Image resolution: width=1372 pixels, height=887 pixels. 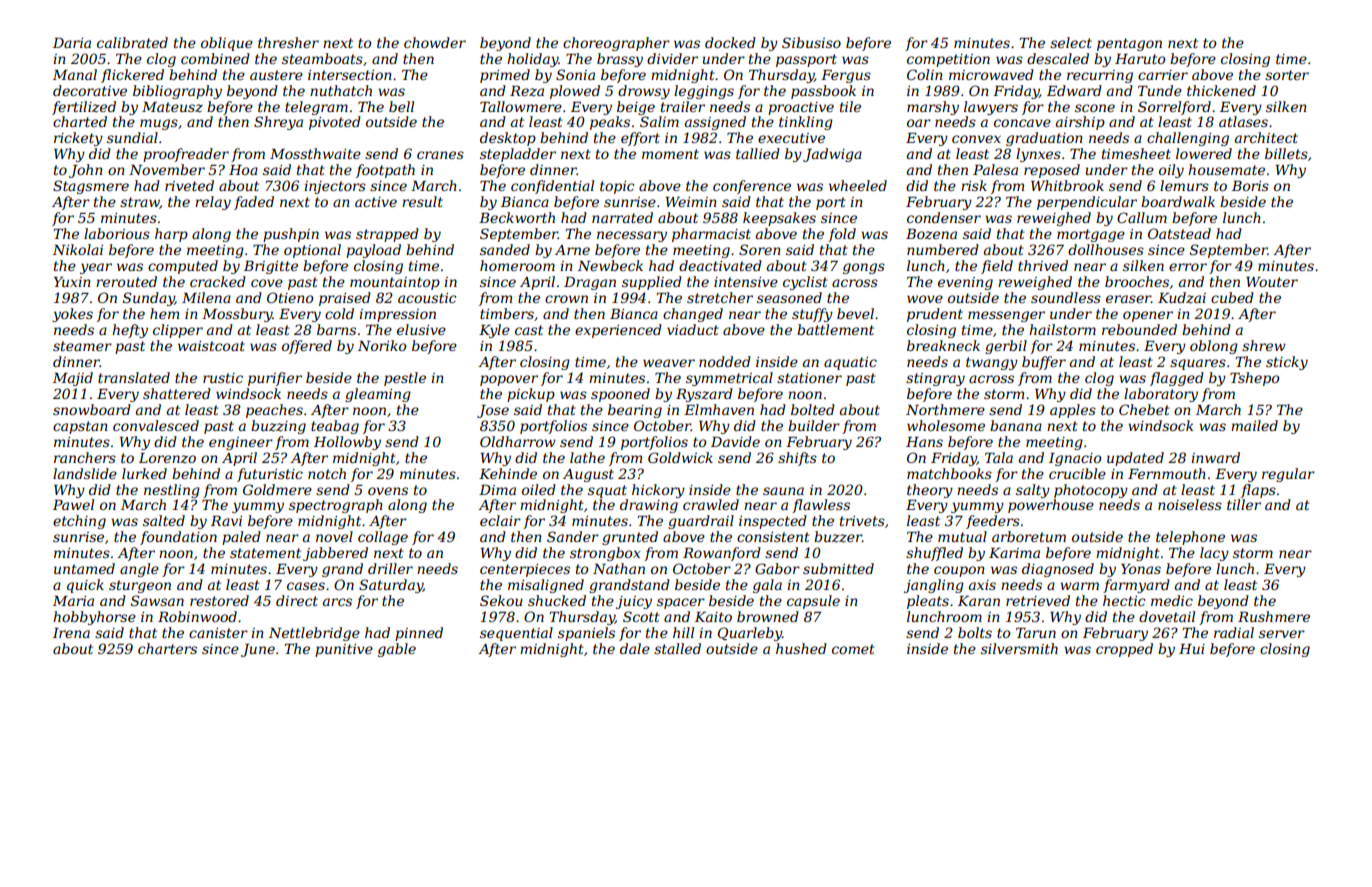 I want to click on coupon, so click(x=959, y=571).
